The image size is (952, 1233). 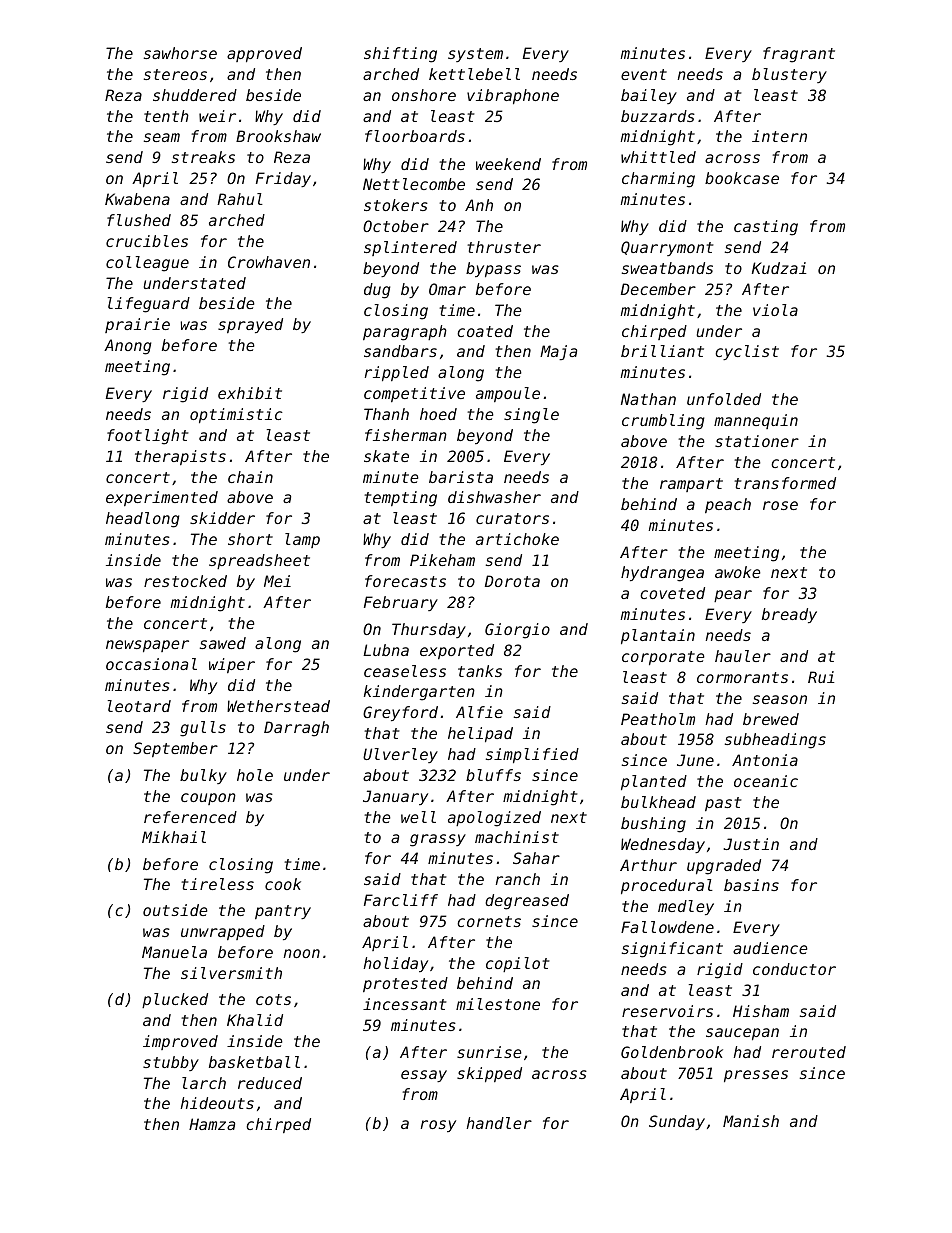 What do you see at coordinates (779, 268) in the screenshot?
I see `Kudzai` at bounding box center [779, 268].
